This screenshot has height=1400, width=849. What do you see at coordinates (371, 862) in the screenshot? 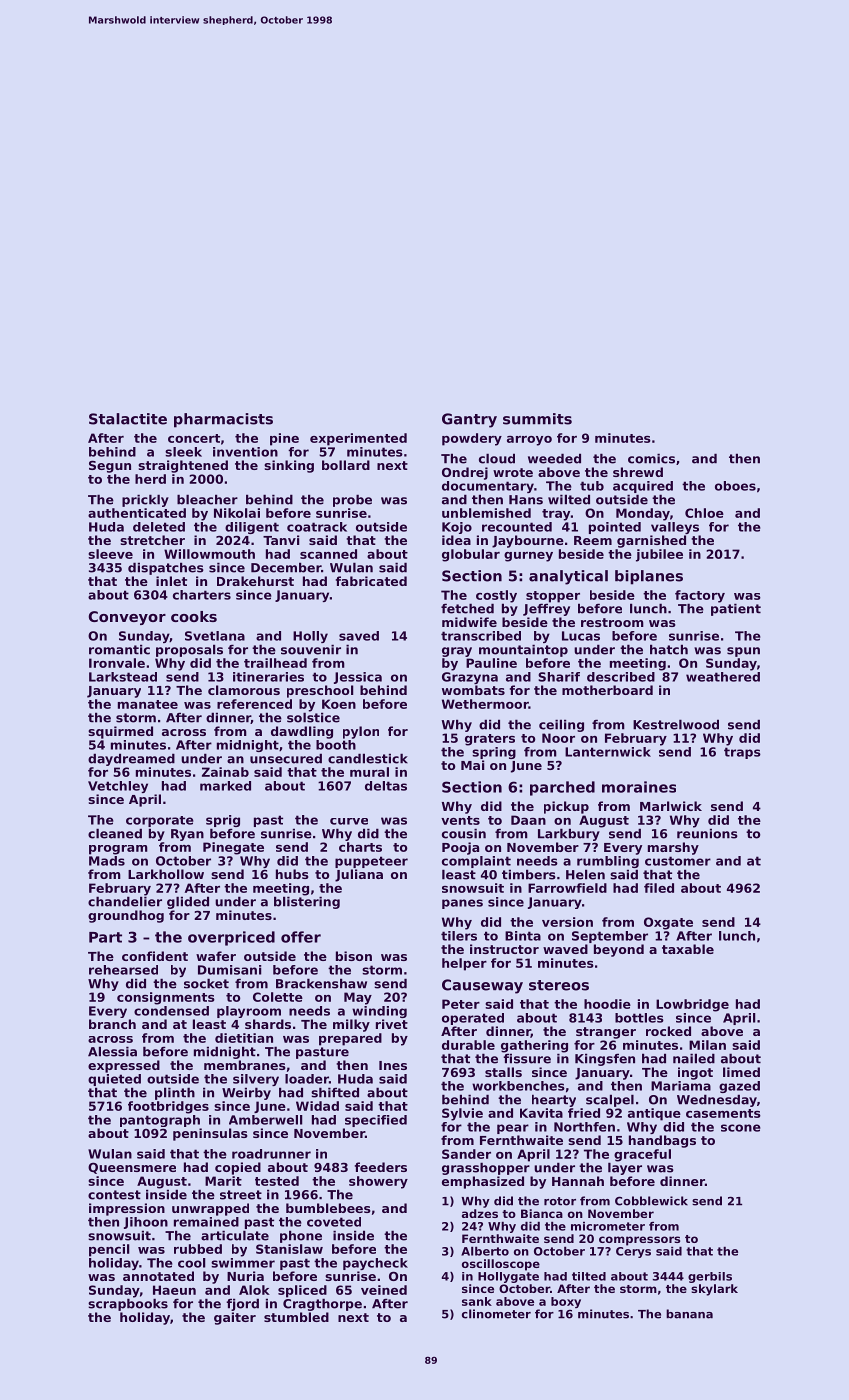
I see `puppeteer` at bounding box center [371, 862].
